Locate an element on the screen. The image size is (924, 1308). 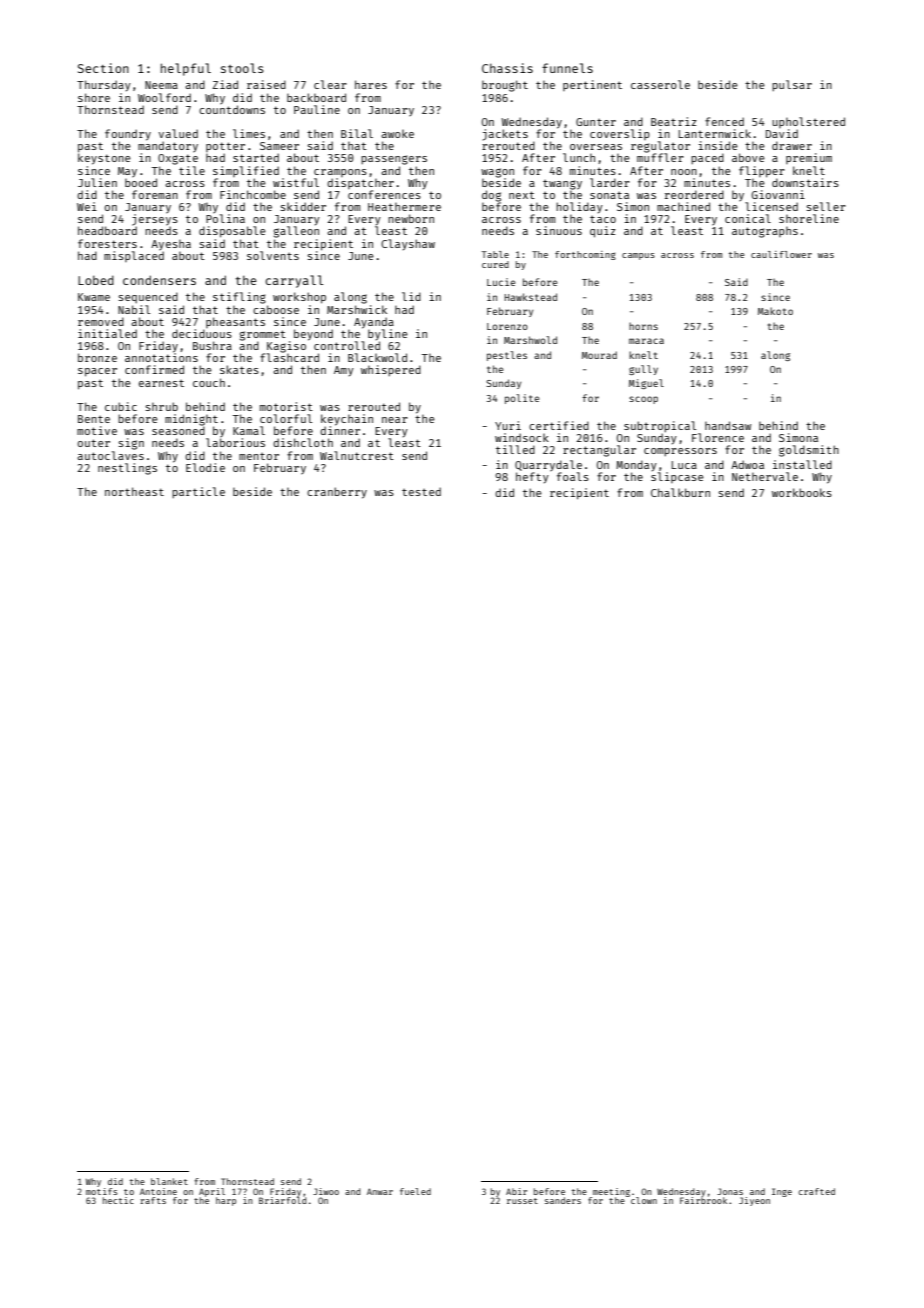
crafted is located at coordinates (816, 1191).
